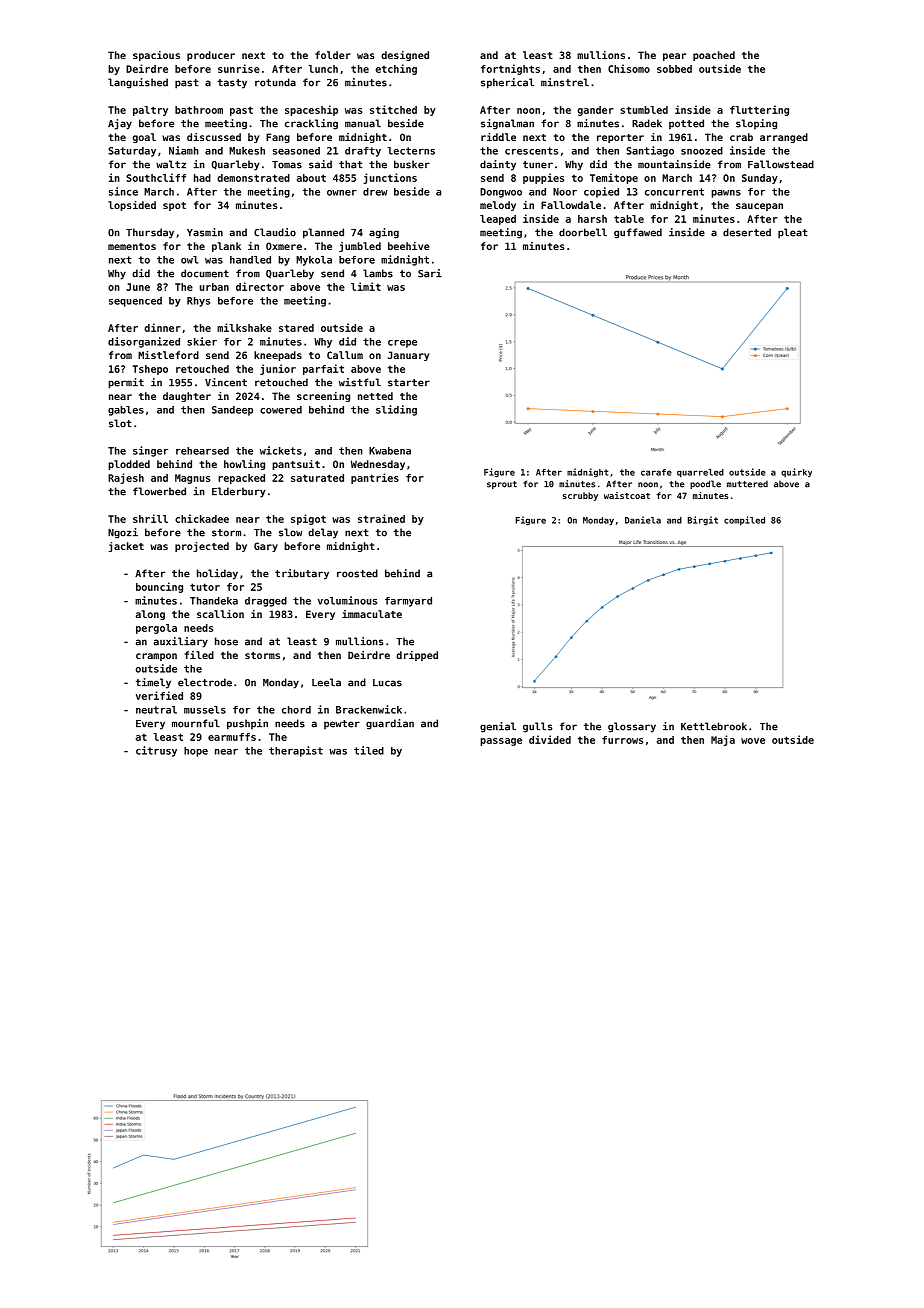  What do you see at coordinates (156, 56) in the screenshot?
I see `spacious` at bounding box center [156, 56].
